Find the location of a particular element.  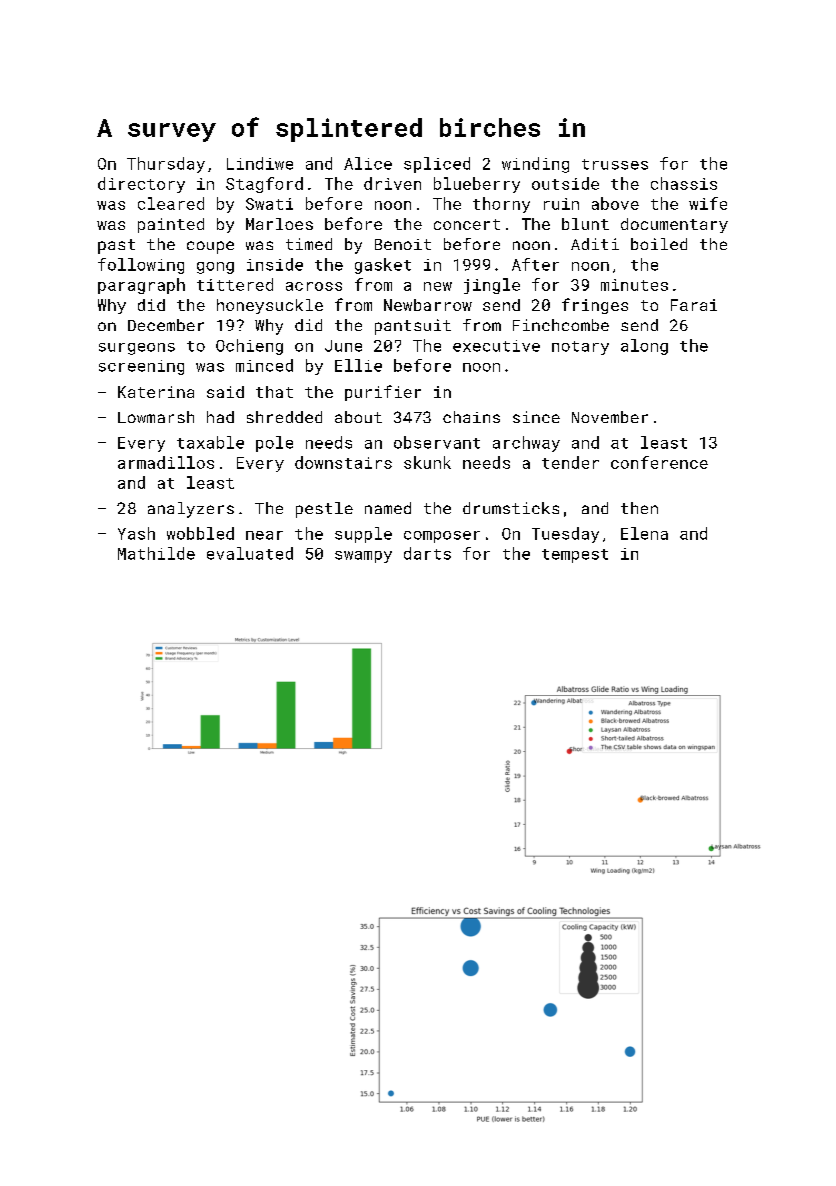

evaluated is located at coordinates (250, 553).
